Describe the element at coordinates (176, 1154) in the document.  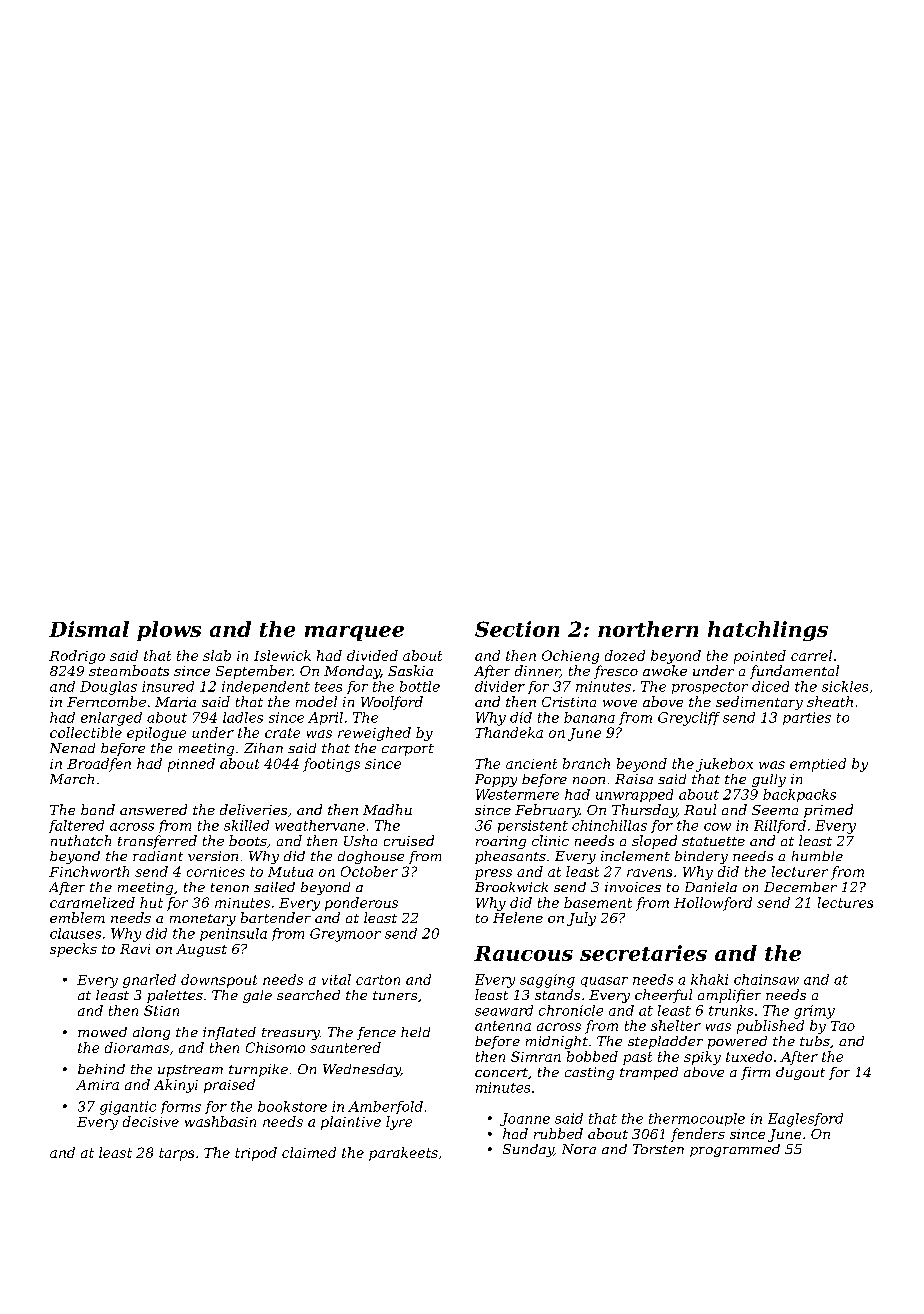
I see `tarps` at that location.
